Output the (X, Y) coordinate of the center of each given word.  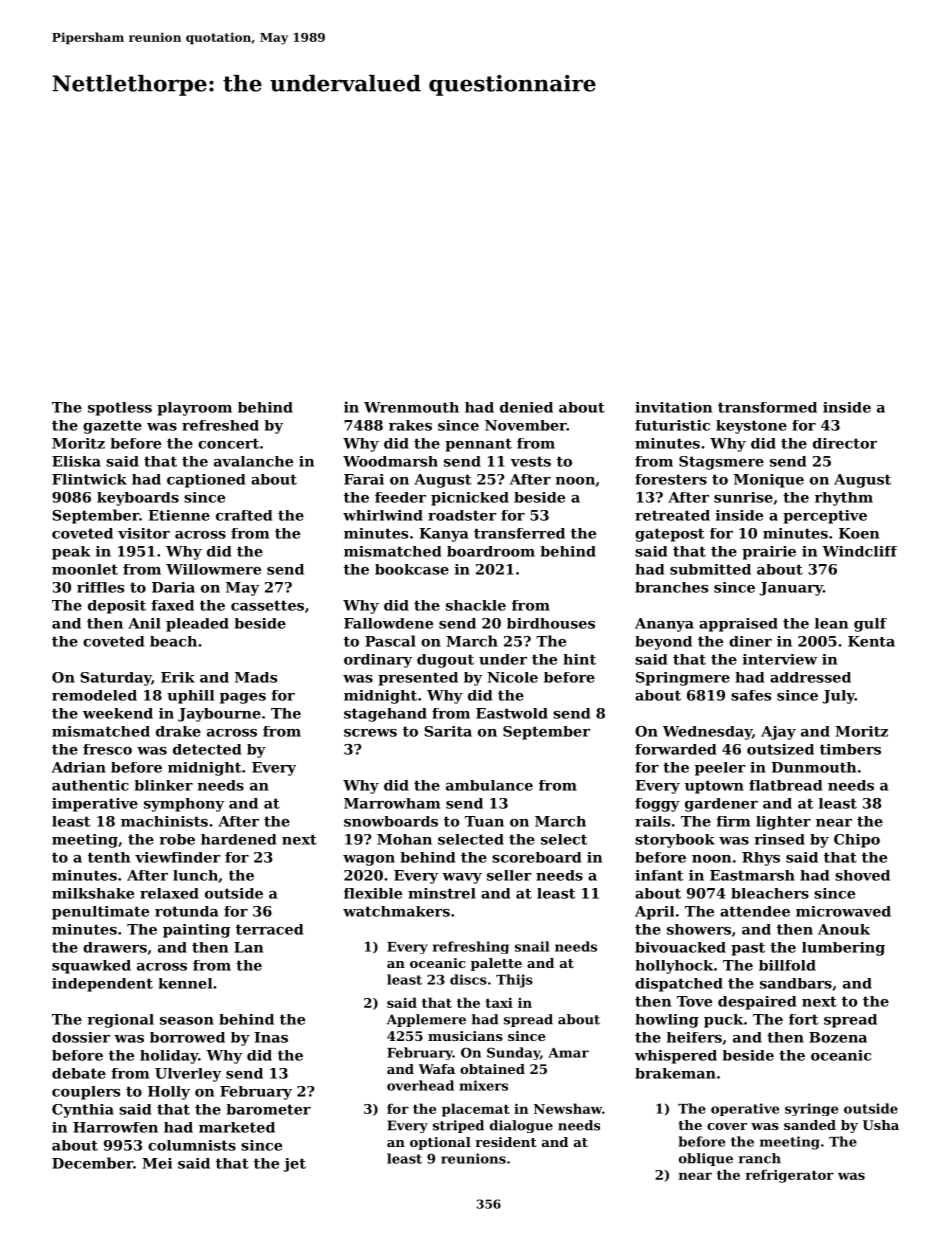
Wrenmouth (411, 407)
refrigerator (790, 1176)
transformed (767, 407)
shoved (862, 875)
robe (177, 839)
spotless (120, 409)
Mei (157, 1163)
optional (440, 1143)
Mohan (404, 839)
